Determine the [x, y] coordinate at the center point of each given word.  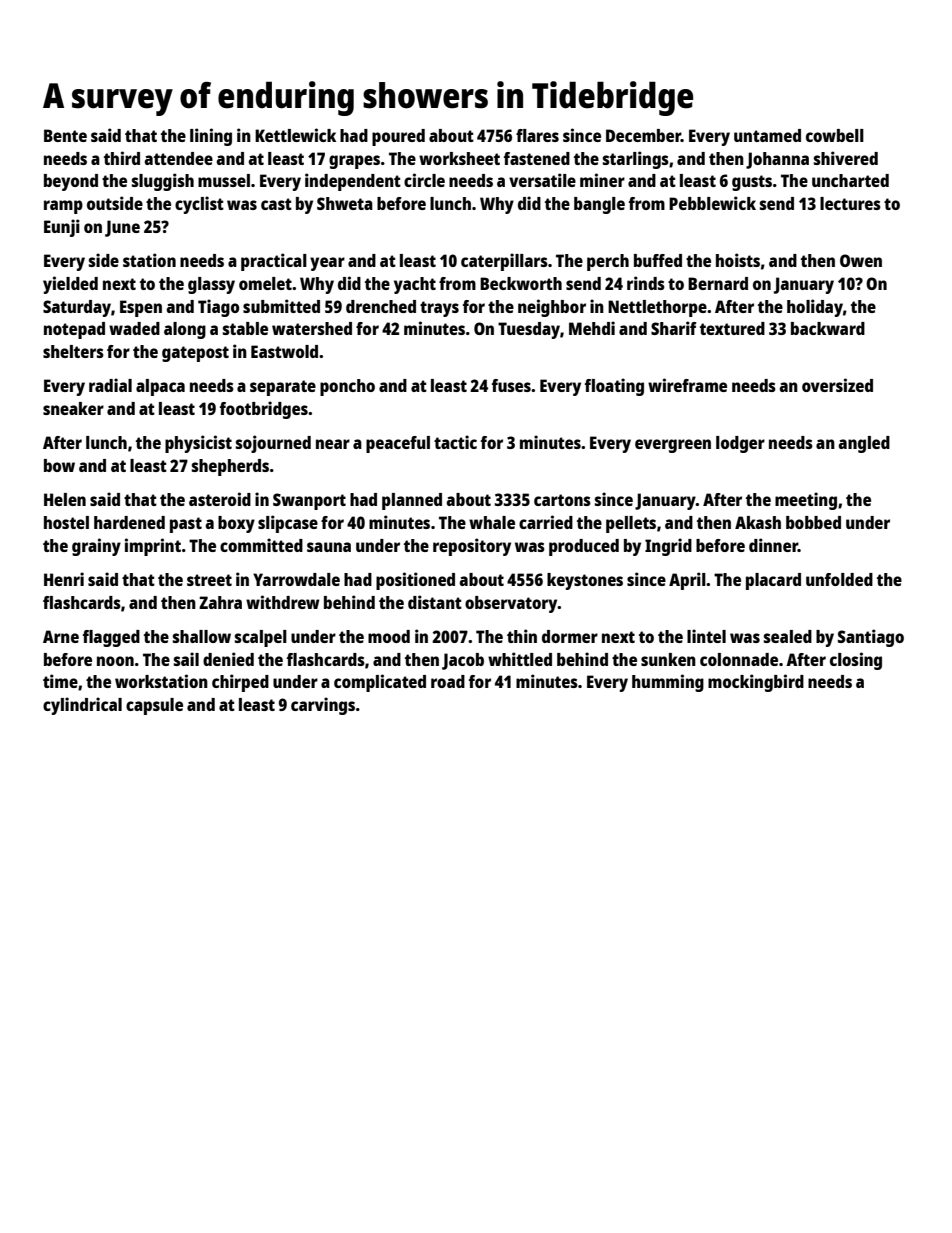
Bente [65, 135]
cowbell [835, 135]
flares [537, 135]
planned [412, 501]
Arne [61, 636]
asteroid [220, 499]
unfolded [839, 579]
